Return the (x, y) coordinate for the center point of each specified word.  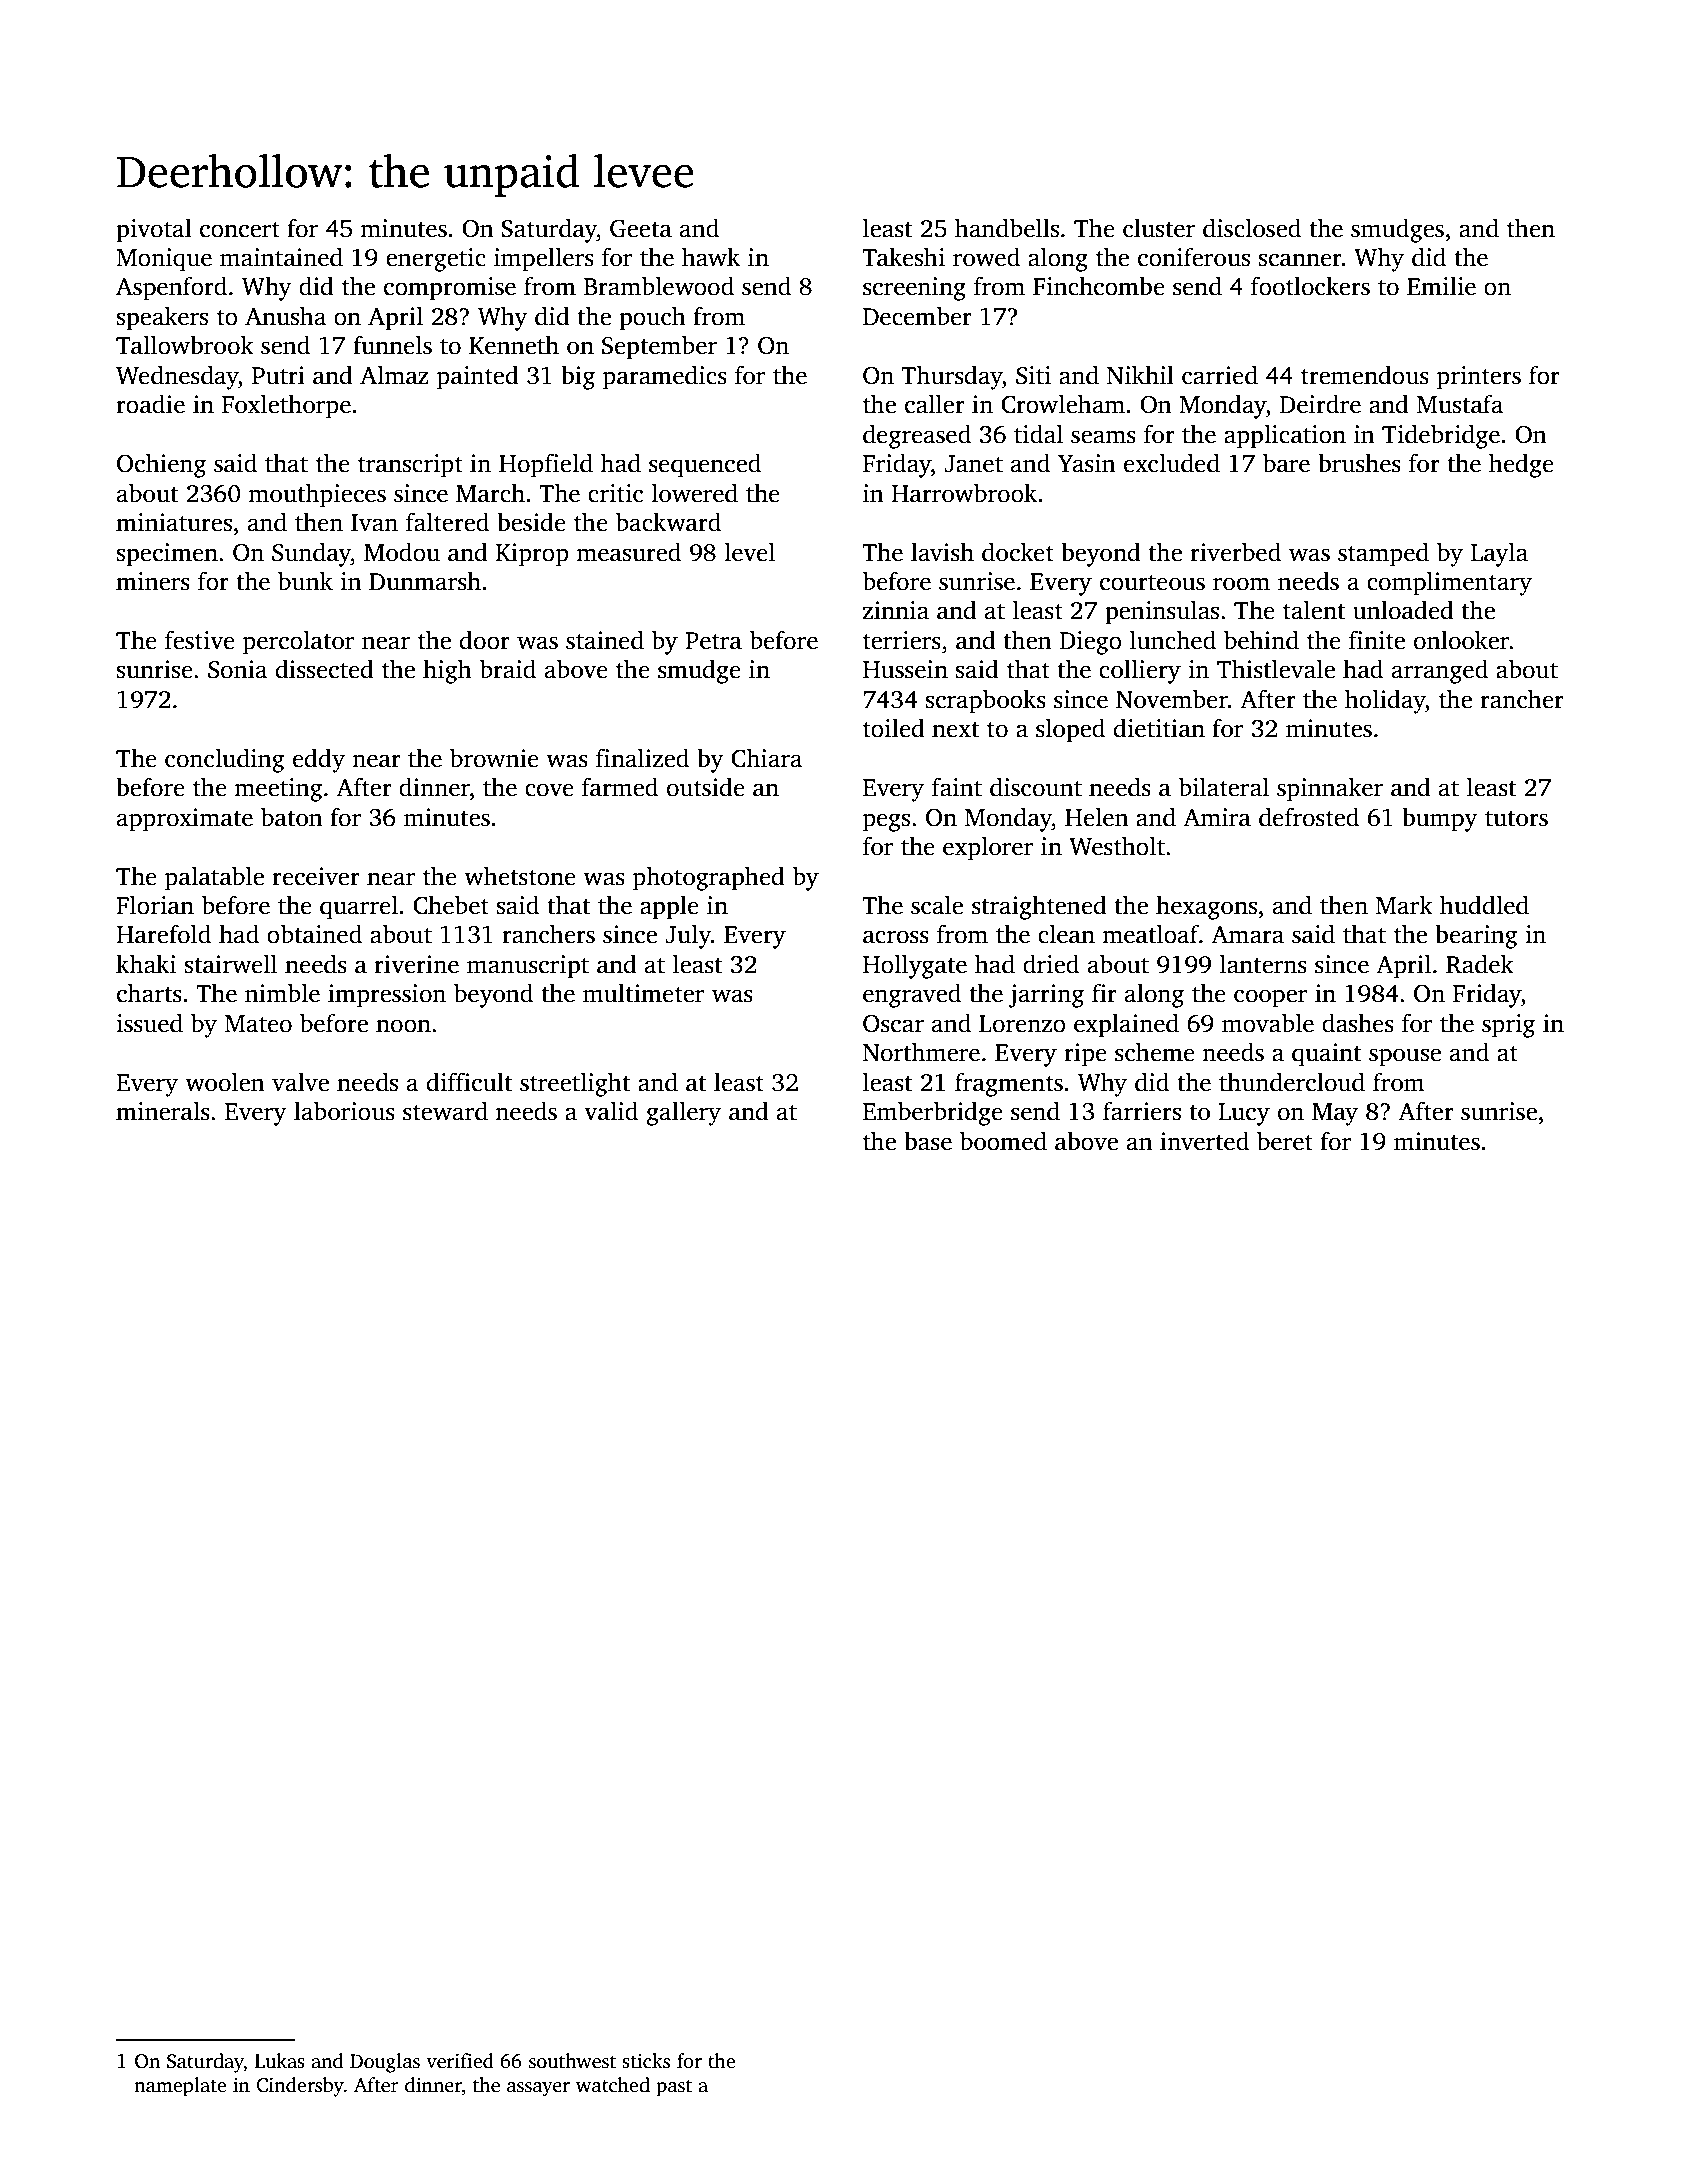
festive (200, 640)
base (928, 1141)
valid (611, 1111)
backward (668, 522)
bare (1286, 463)
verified (460, 2061)
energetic (436, 260)
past (674, 2088)
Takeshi (903, 257)
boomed (1003, 1141)
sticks (646, 2061)
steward (445, 1111)
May (1335, 1114)
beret (1285, 1141)
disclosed (1252, 228)
